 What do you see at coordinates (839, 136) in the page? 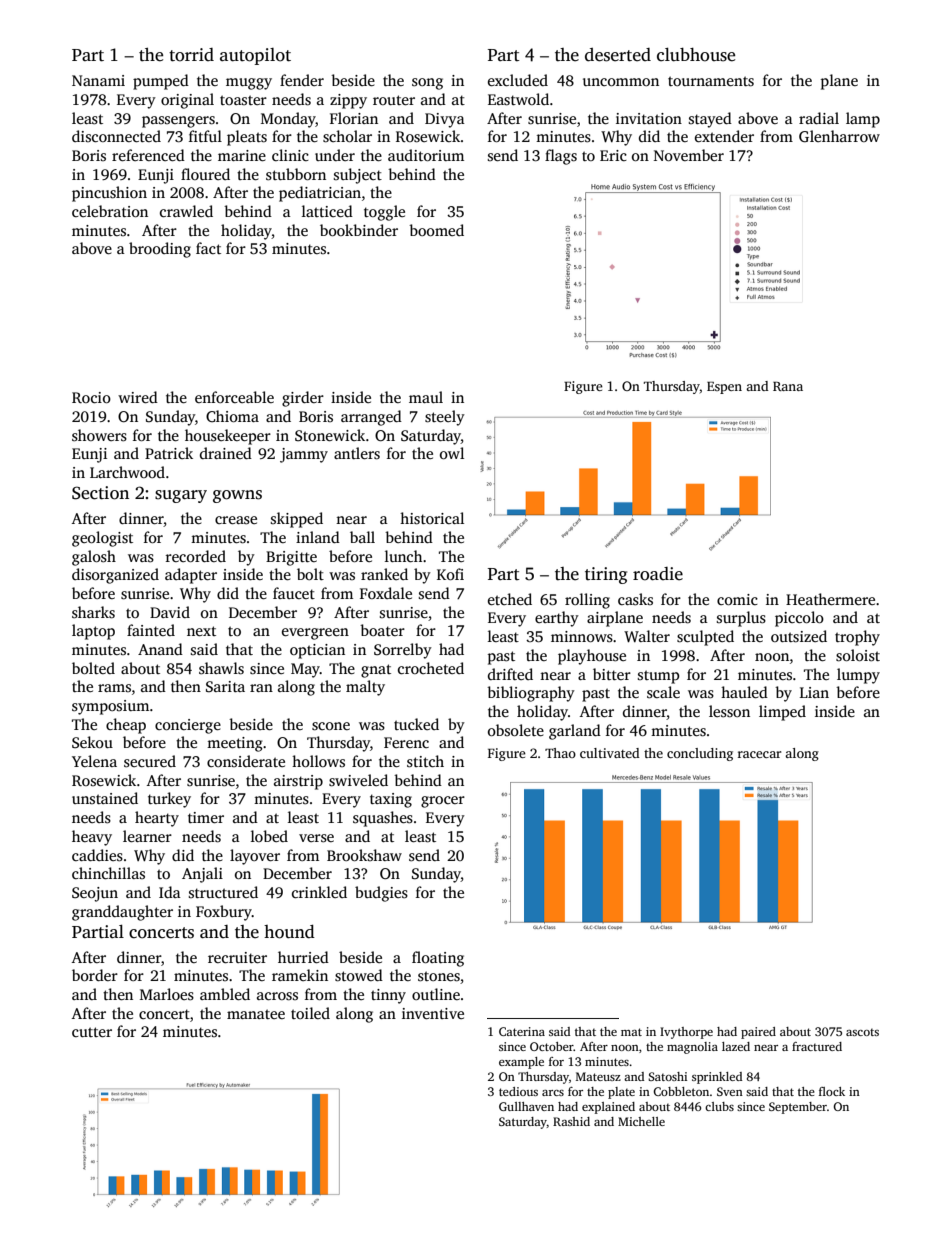
I see `Glenharrow` at bounding box center [839, 136].
